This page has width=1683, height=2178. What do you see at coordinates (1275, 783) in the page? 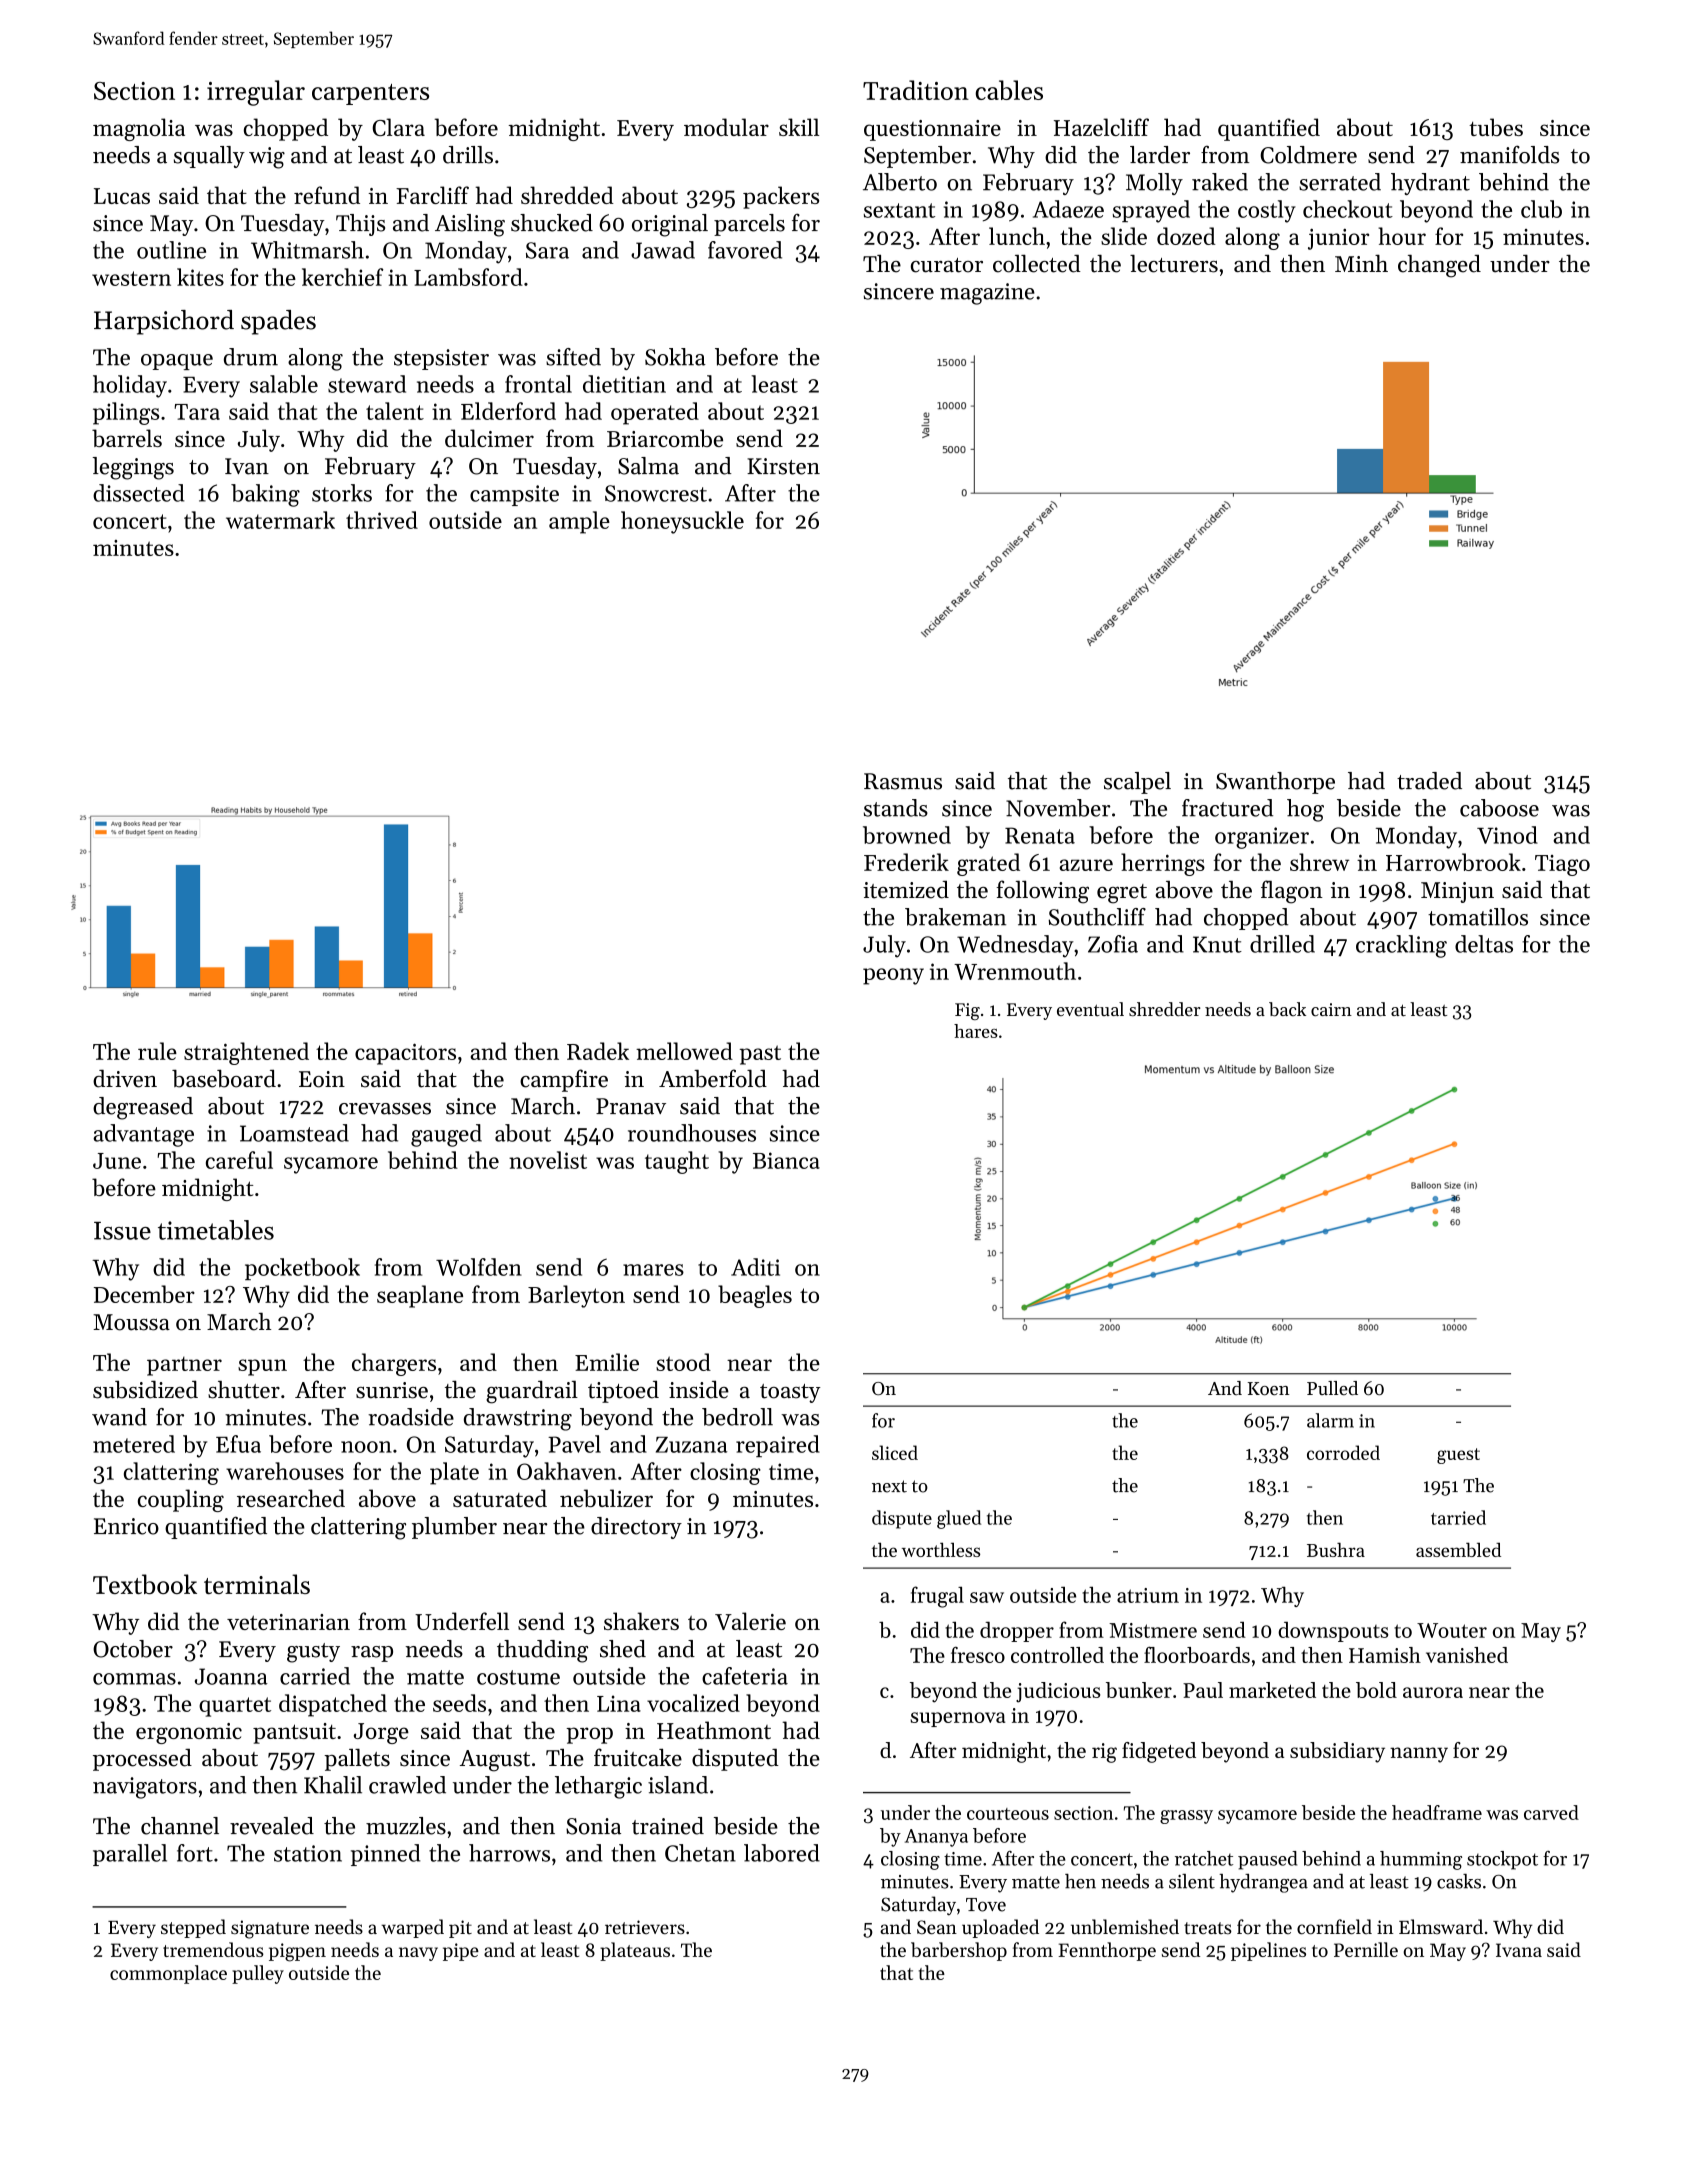
I see `Swanthorpe` at bounding box center [1275, 783].
